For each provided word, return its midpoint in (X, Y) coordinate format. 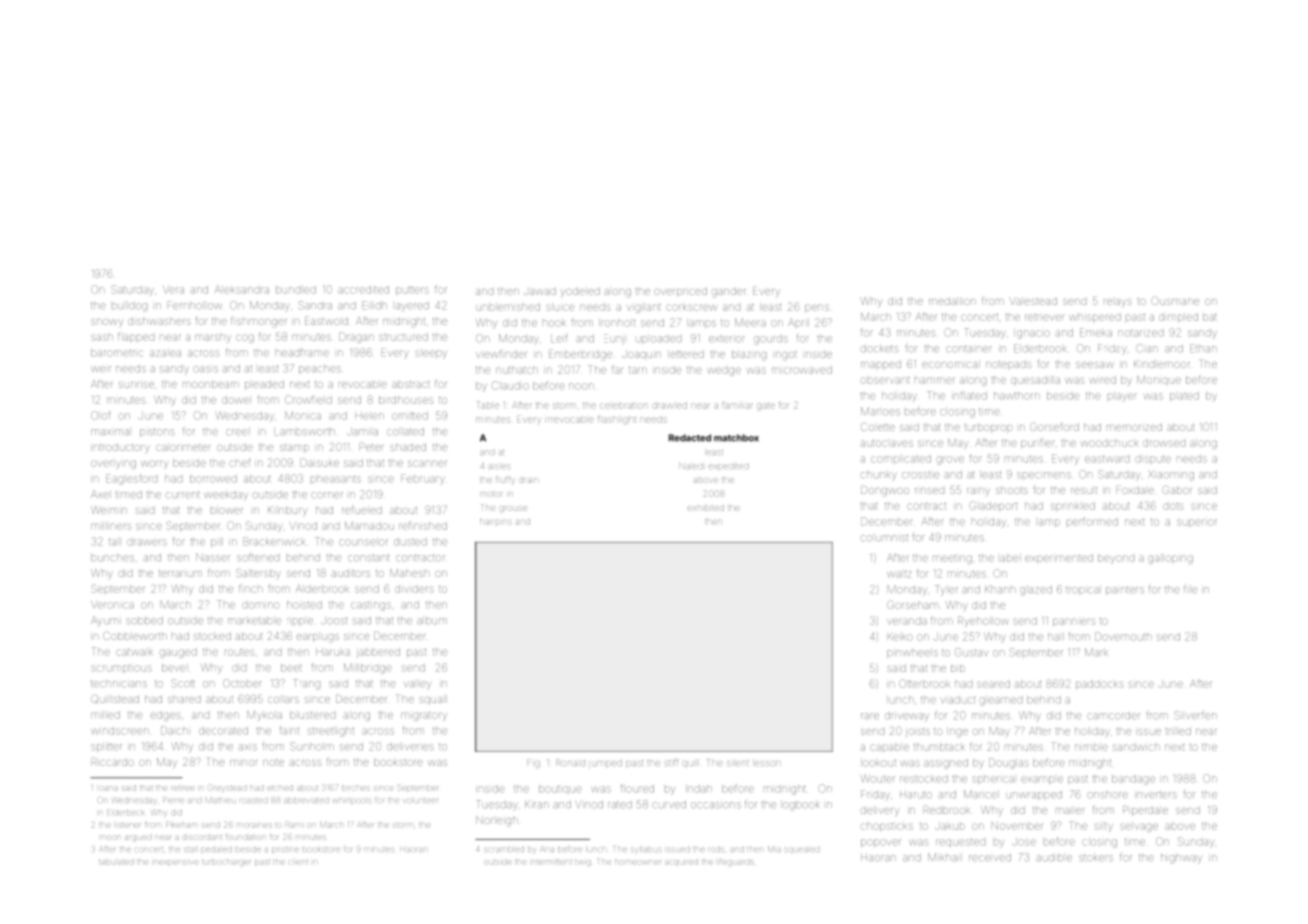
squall (433, 700)
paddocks (1100, 685)
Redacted (690, 438)
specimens (1044, 475)
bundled (296, 290)
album (432, 621)
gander (728, 292)
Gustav (971, 652)
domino (261, 605)
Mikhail (945, 857)
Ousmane (1175, 301)
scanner (427, 463)
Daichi (174, 730)
